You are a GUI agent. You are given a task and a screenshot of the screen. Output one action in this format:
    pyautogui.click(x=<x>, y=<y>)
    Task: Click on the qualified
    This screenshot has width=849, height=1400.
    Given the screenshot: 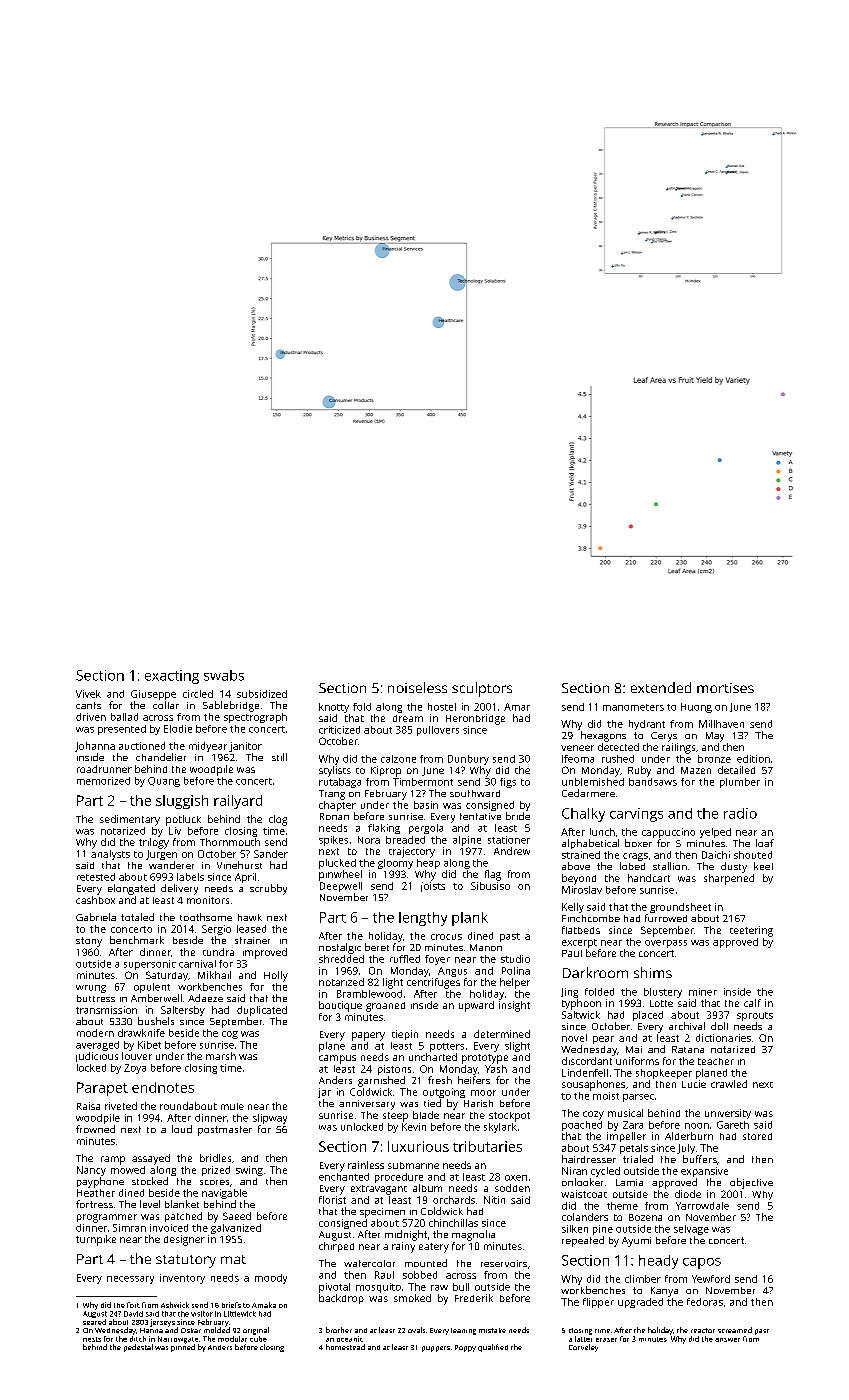 What is the action you would take?
    pyautogui.click(x=493, y=1348)
